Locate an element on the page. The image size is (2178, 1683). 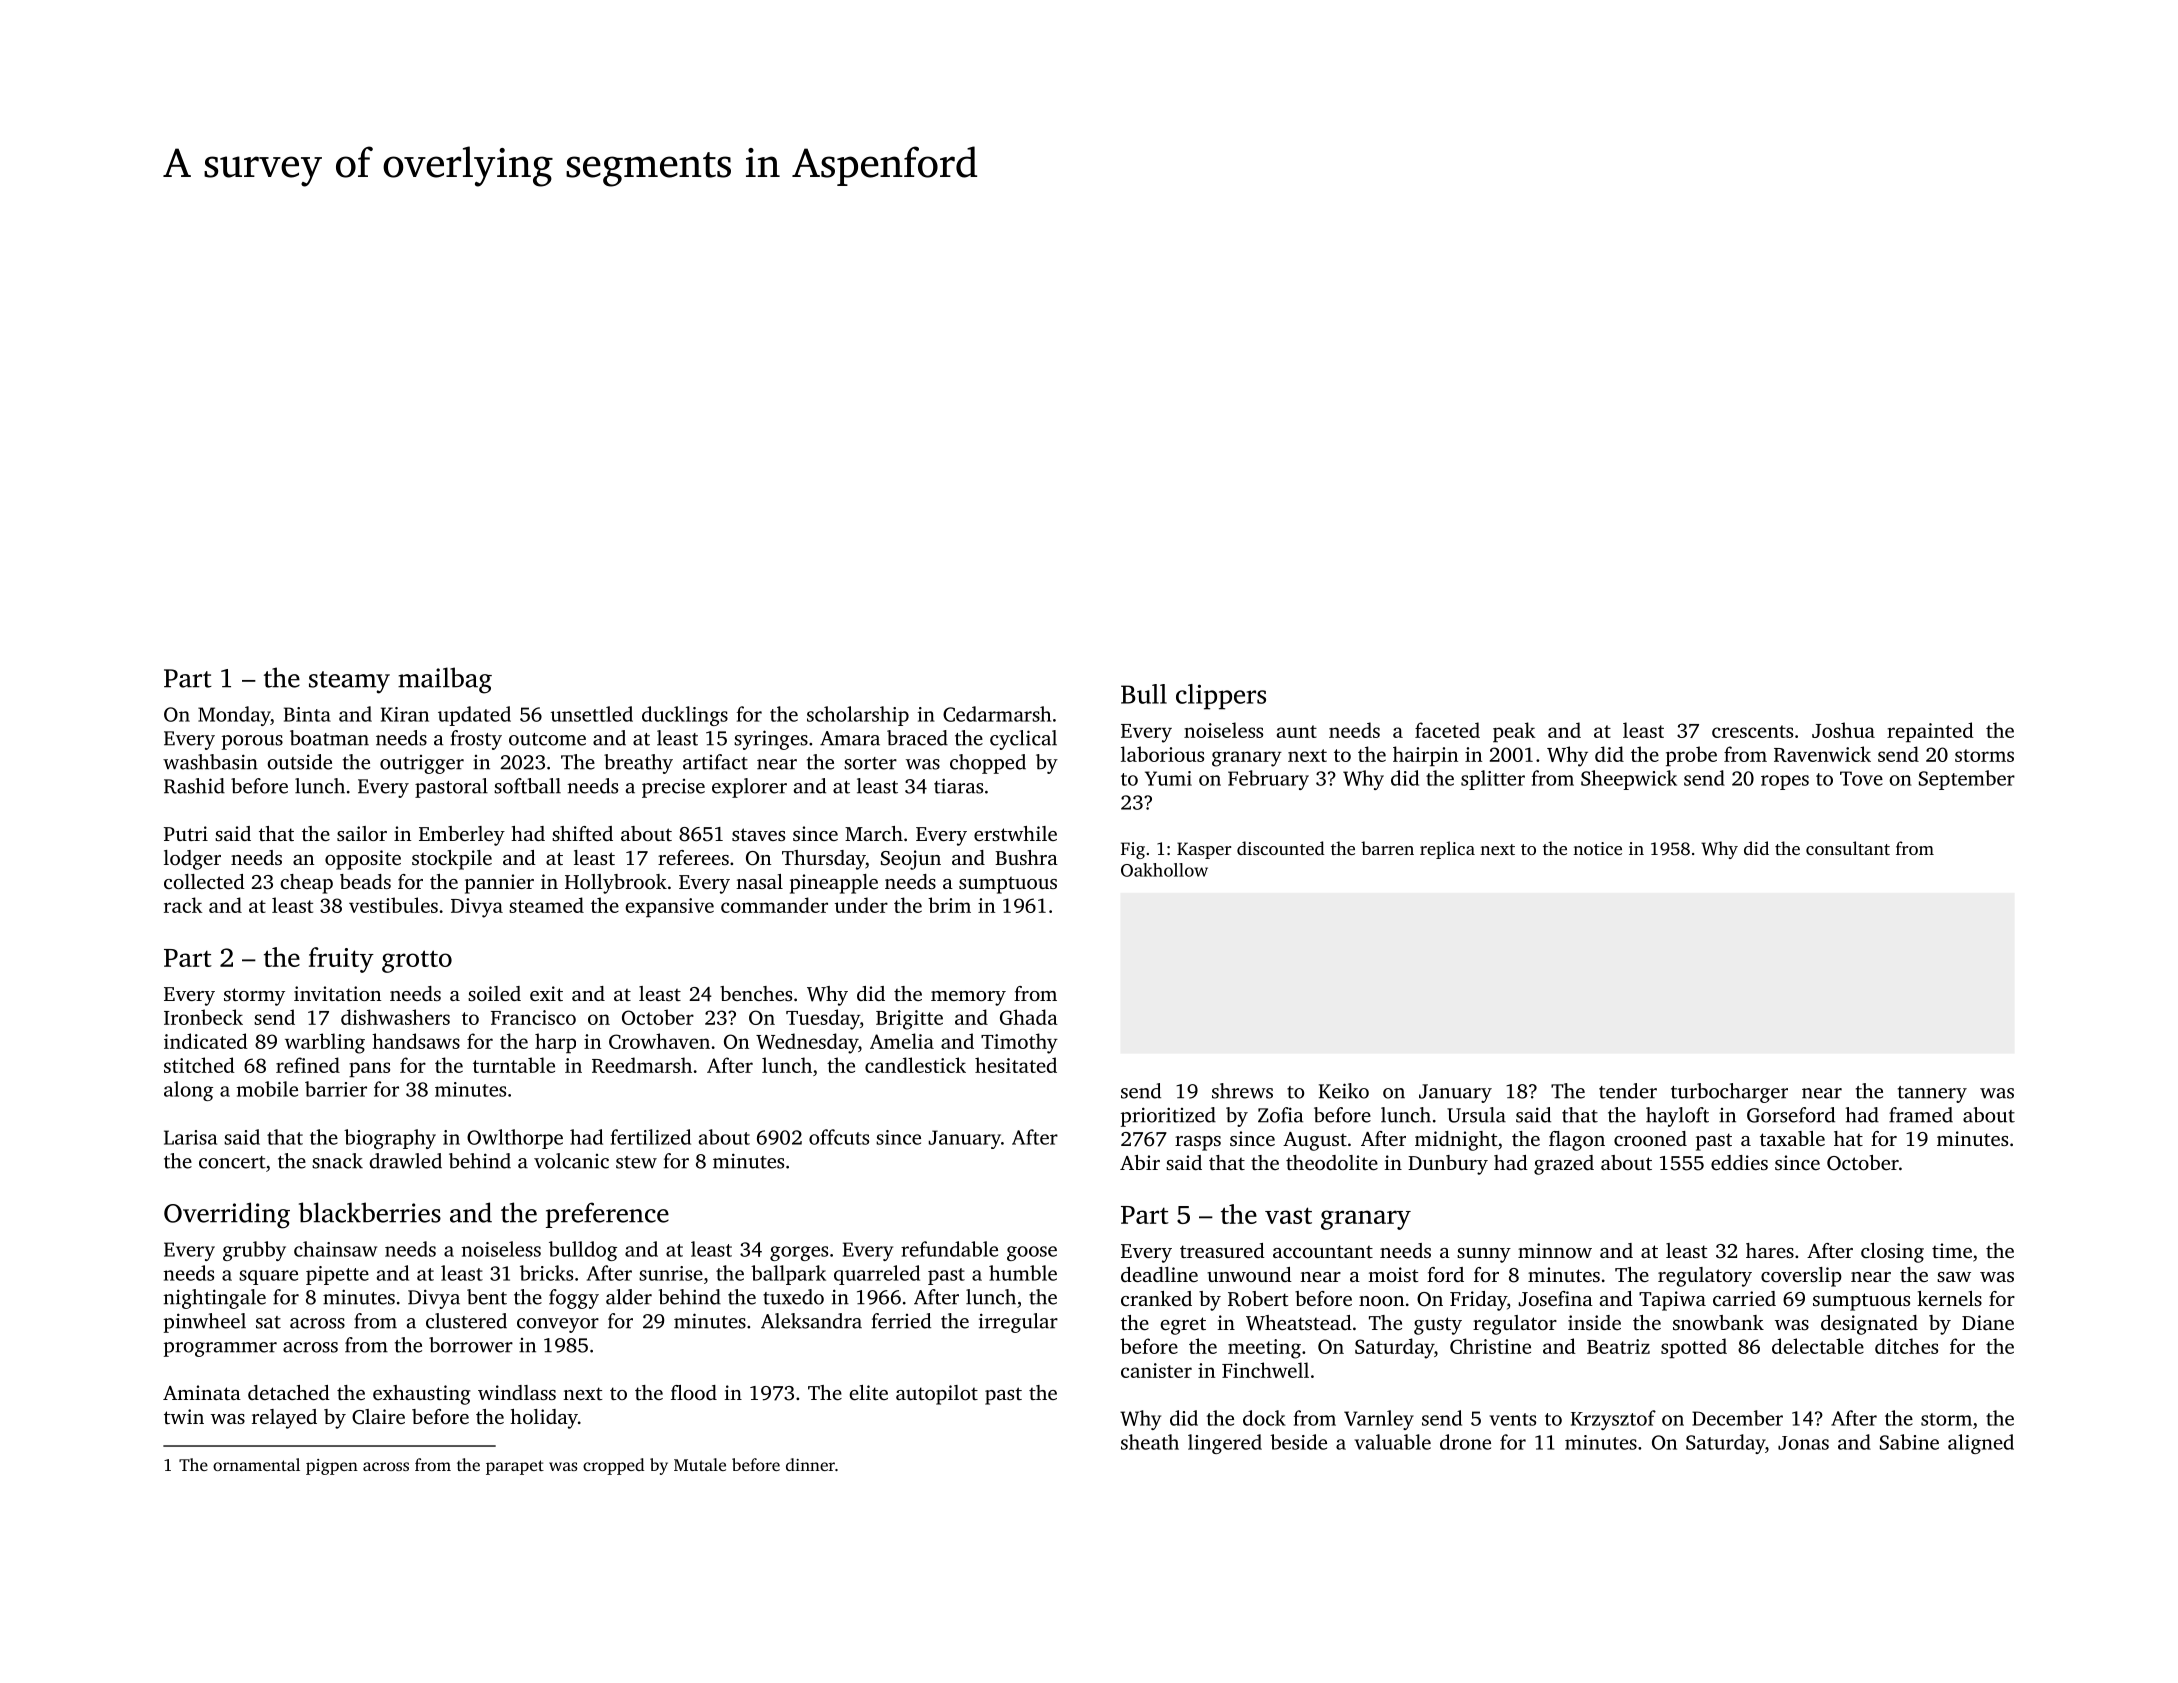
Crowhaven is located at coordinates (659, 1041).
